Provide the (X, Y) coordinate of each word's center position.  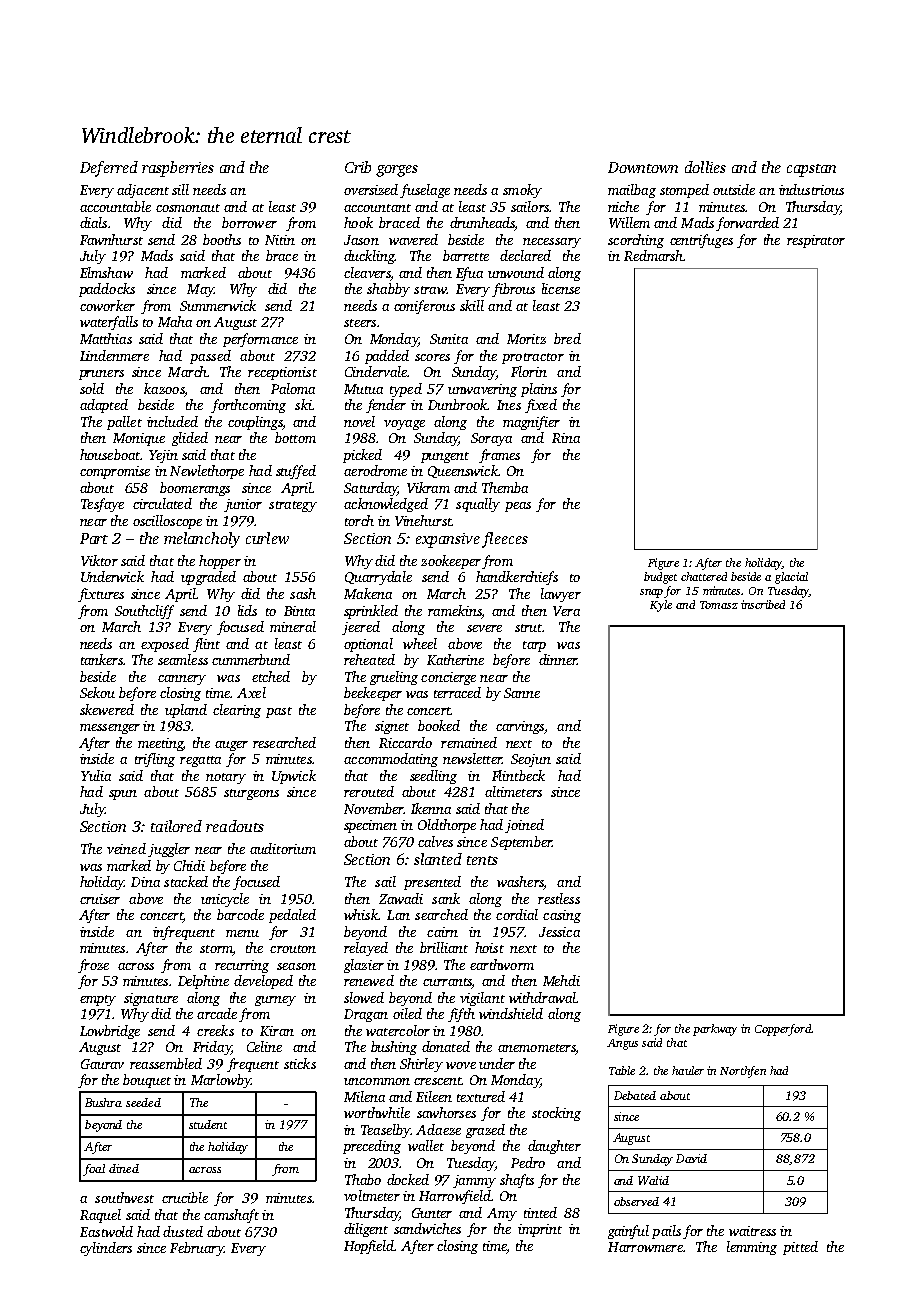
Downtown (643, 167)
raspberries (178, 169)
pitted (800, 1248)
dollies (705, 167)
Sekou (97, 692)
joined (524, 826)
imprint (540, 1230)
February (197, 1249)
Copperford (783, 1030)
